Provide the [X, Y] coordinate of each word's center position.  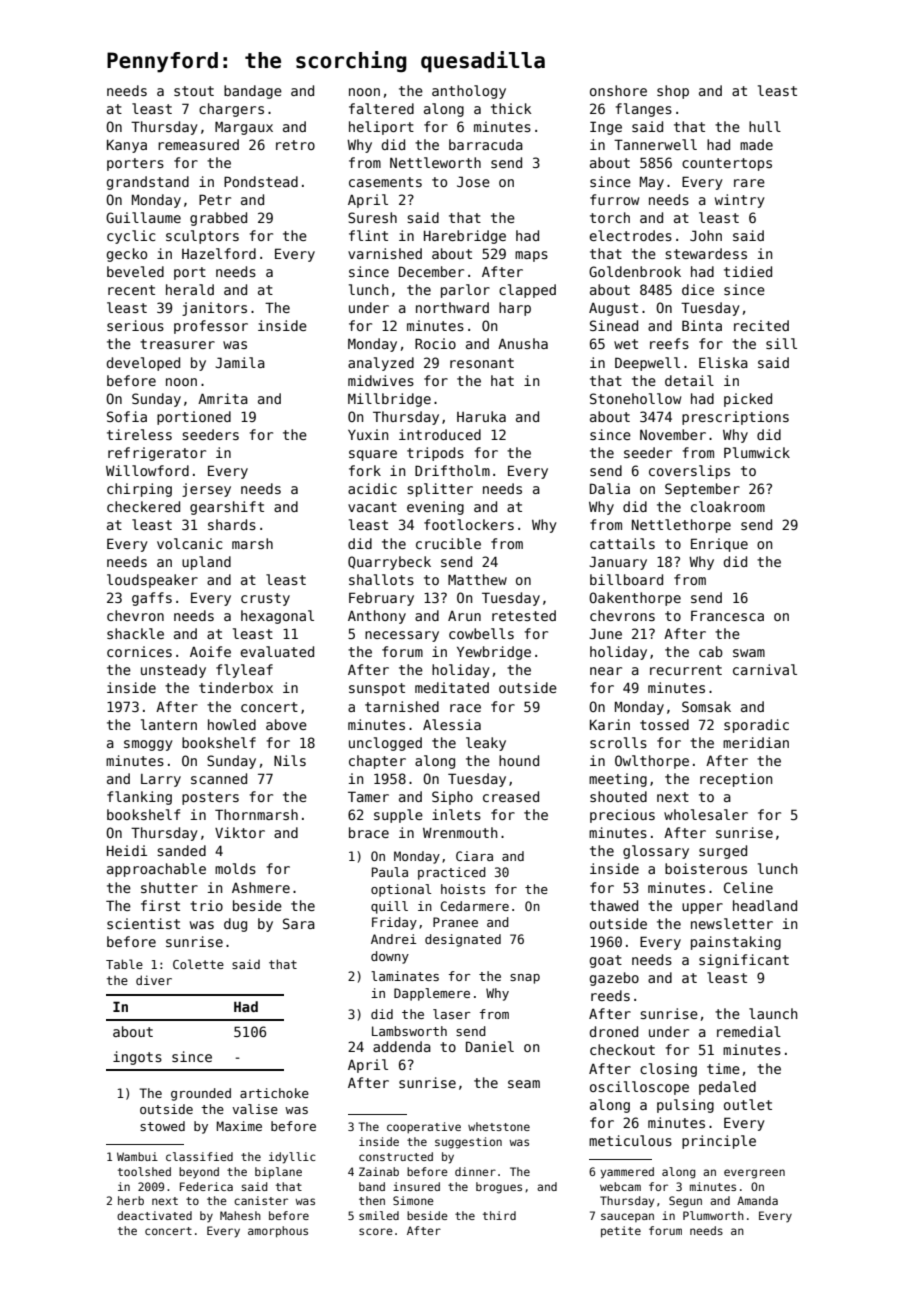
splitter [440, 490]
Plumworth [713, 1215]
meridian [756, 742]
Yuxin [368, 434]
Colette [198, 964]
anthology [469, 92]
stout [194, 91]
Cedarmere [475, 906]
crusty [265, 599]
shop [673, 92]
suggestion [468, 1143]
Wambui [137, 1156]
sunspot [377, 689]
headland [765, 905]
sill [781, 343]
